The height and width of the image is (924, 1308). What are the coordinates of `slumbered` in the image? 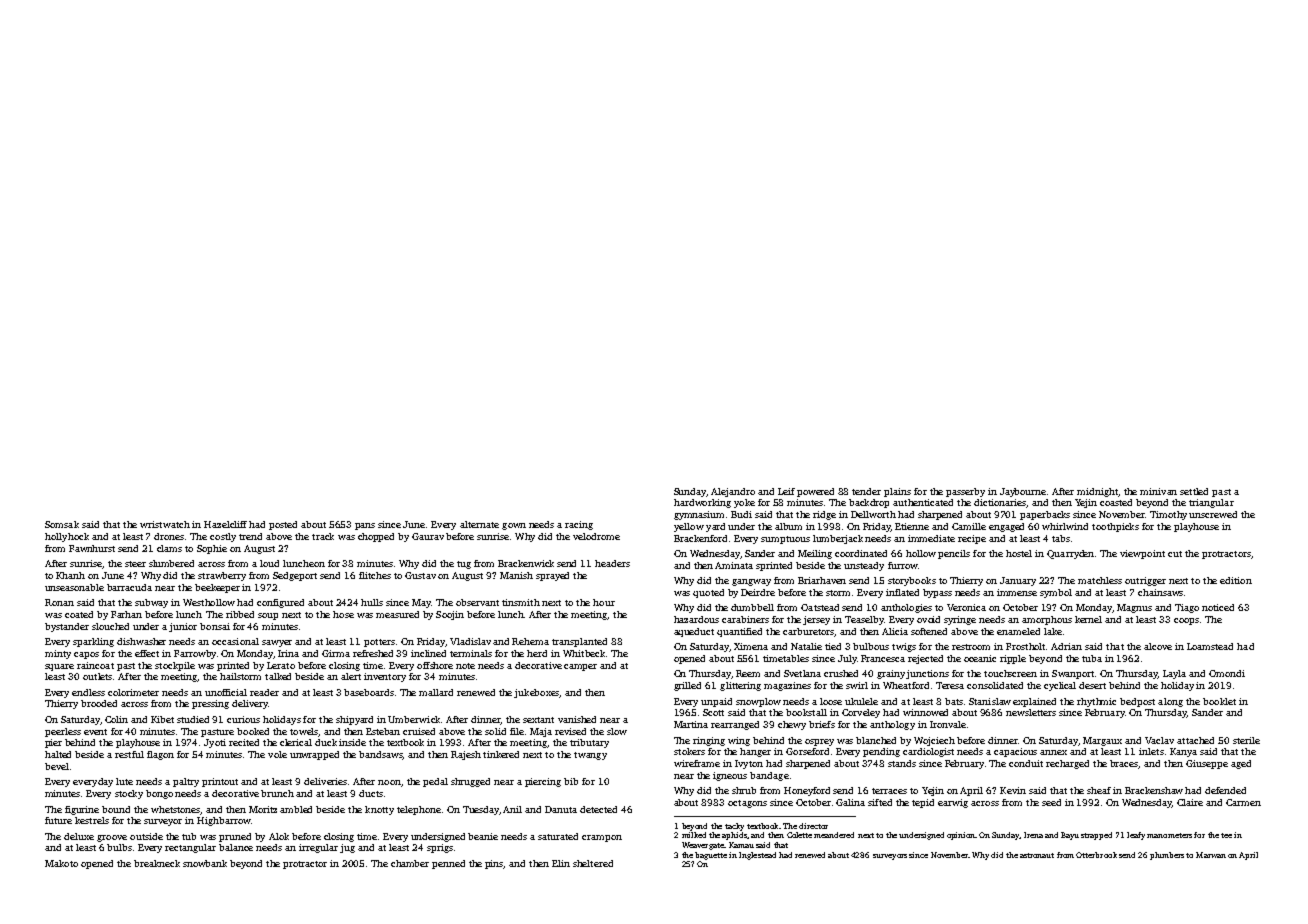 It's located at (171, 563).
